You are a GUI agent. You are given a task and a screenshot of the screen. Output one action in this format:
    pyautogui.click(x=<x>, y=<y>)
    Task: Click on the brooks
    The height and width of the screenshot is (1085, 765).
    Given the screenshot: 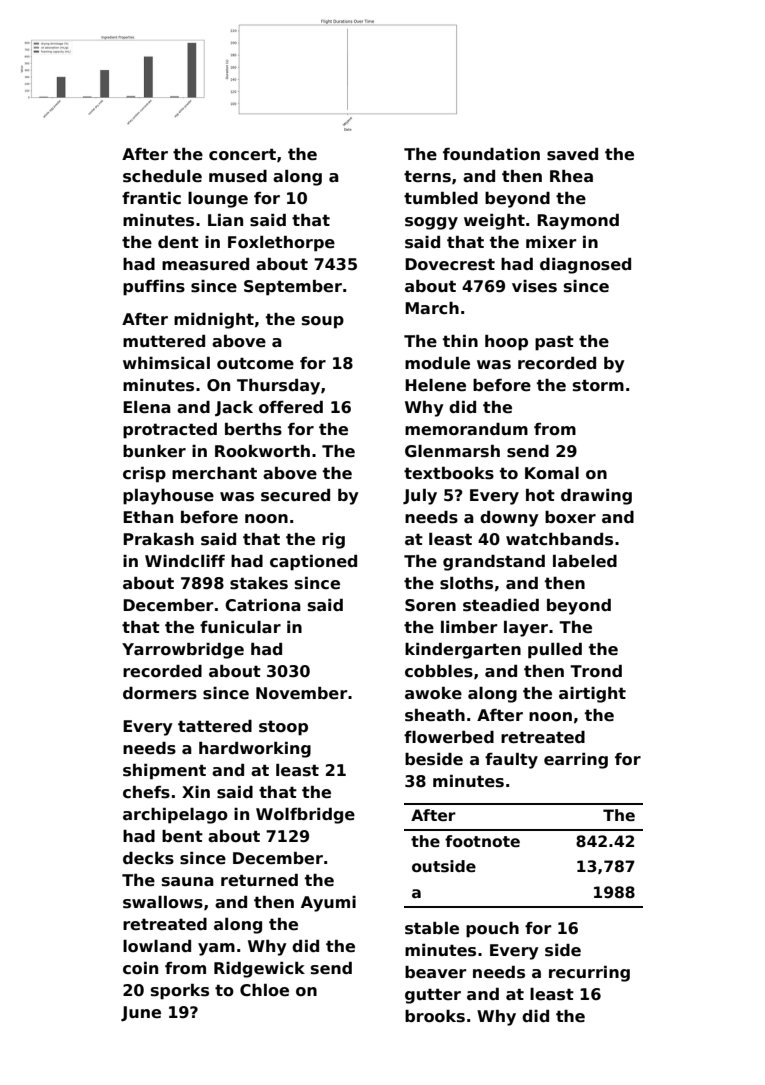 What is the action you would take?
    pyautogui.click(x=435, y=1016)
